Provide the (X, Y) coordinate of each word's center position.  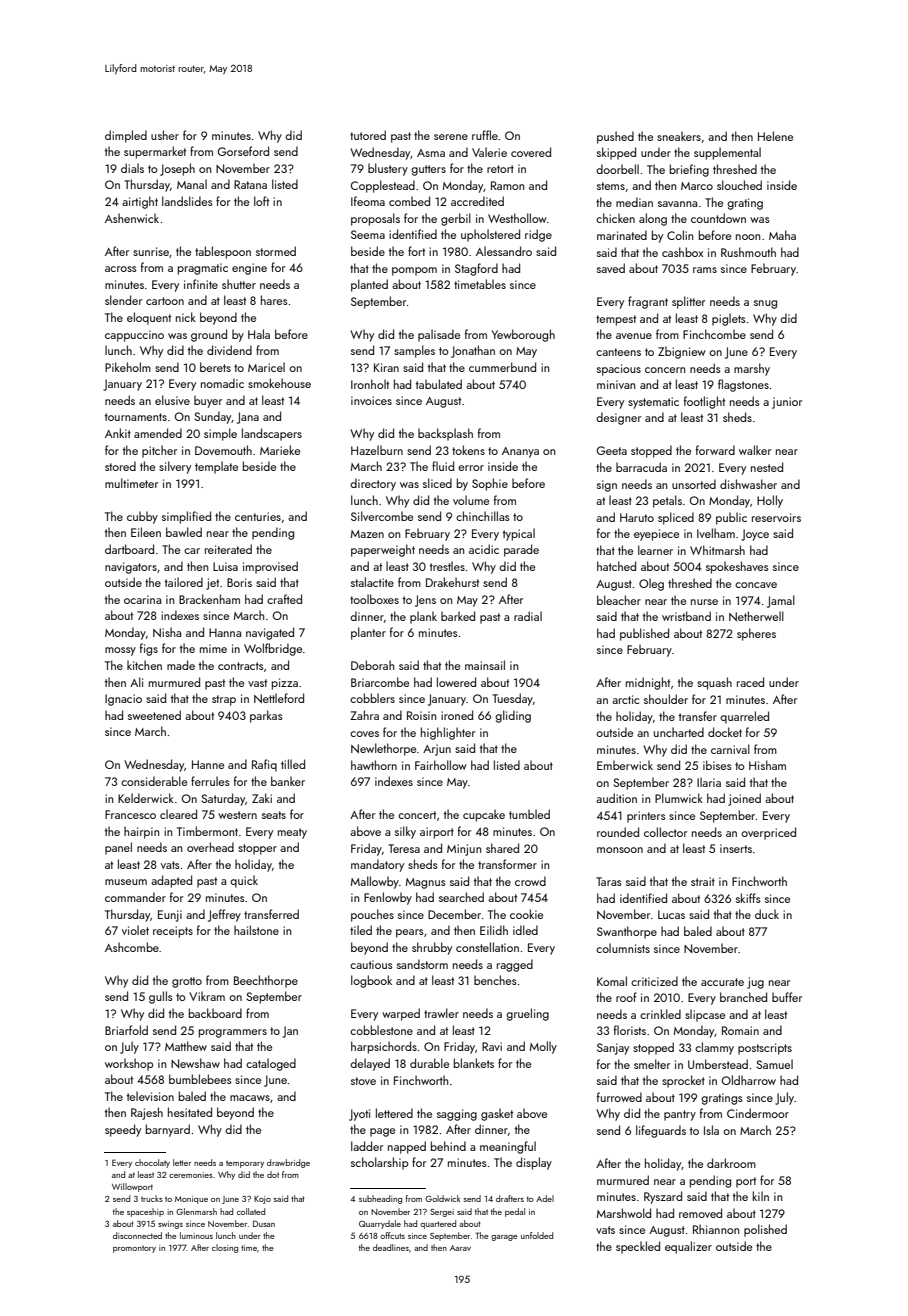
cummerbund (502, 367)
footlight (704, 402)
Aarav (460, 1248)
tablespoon (223, 252)
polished (765, 1230)
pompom (414, 271)
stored (120, 466)
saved (611, 268)
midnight (648, 683)
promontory (134, 1249)
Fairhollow (441, 765)
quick (244, 881)
